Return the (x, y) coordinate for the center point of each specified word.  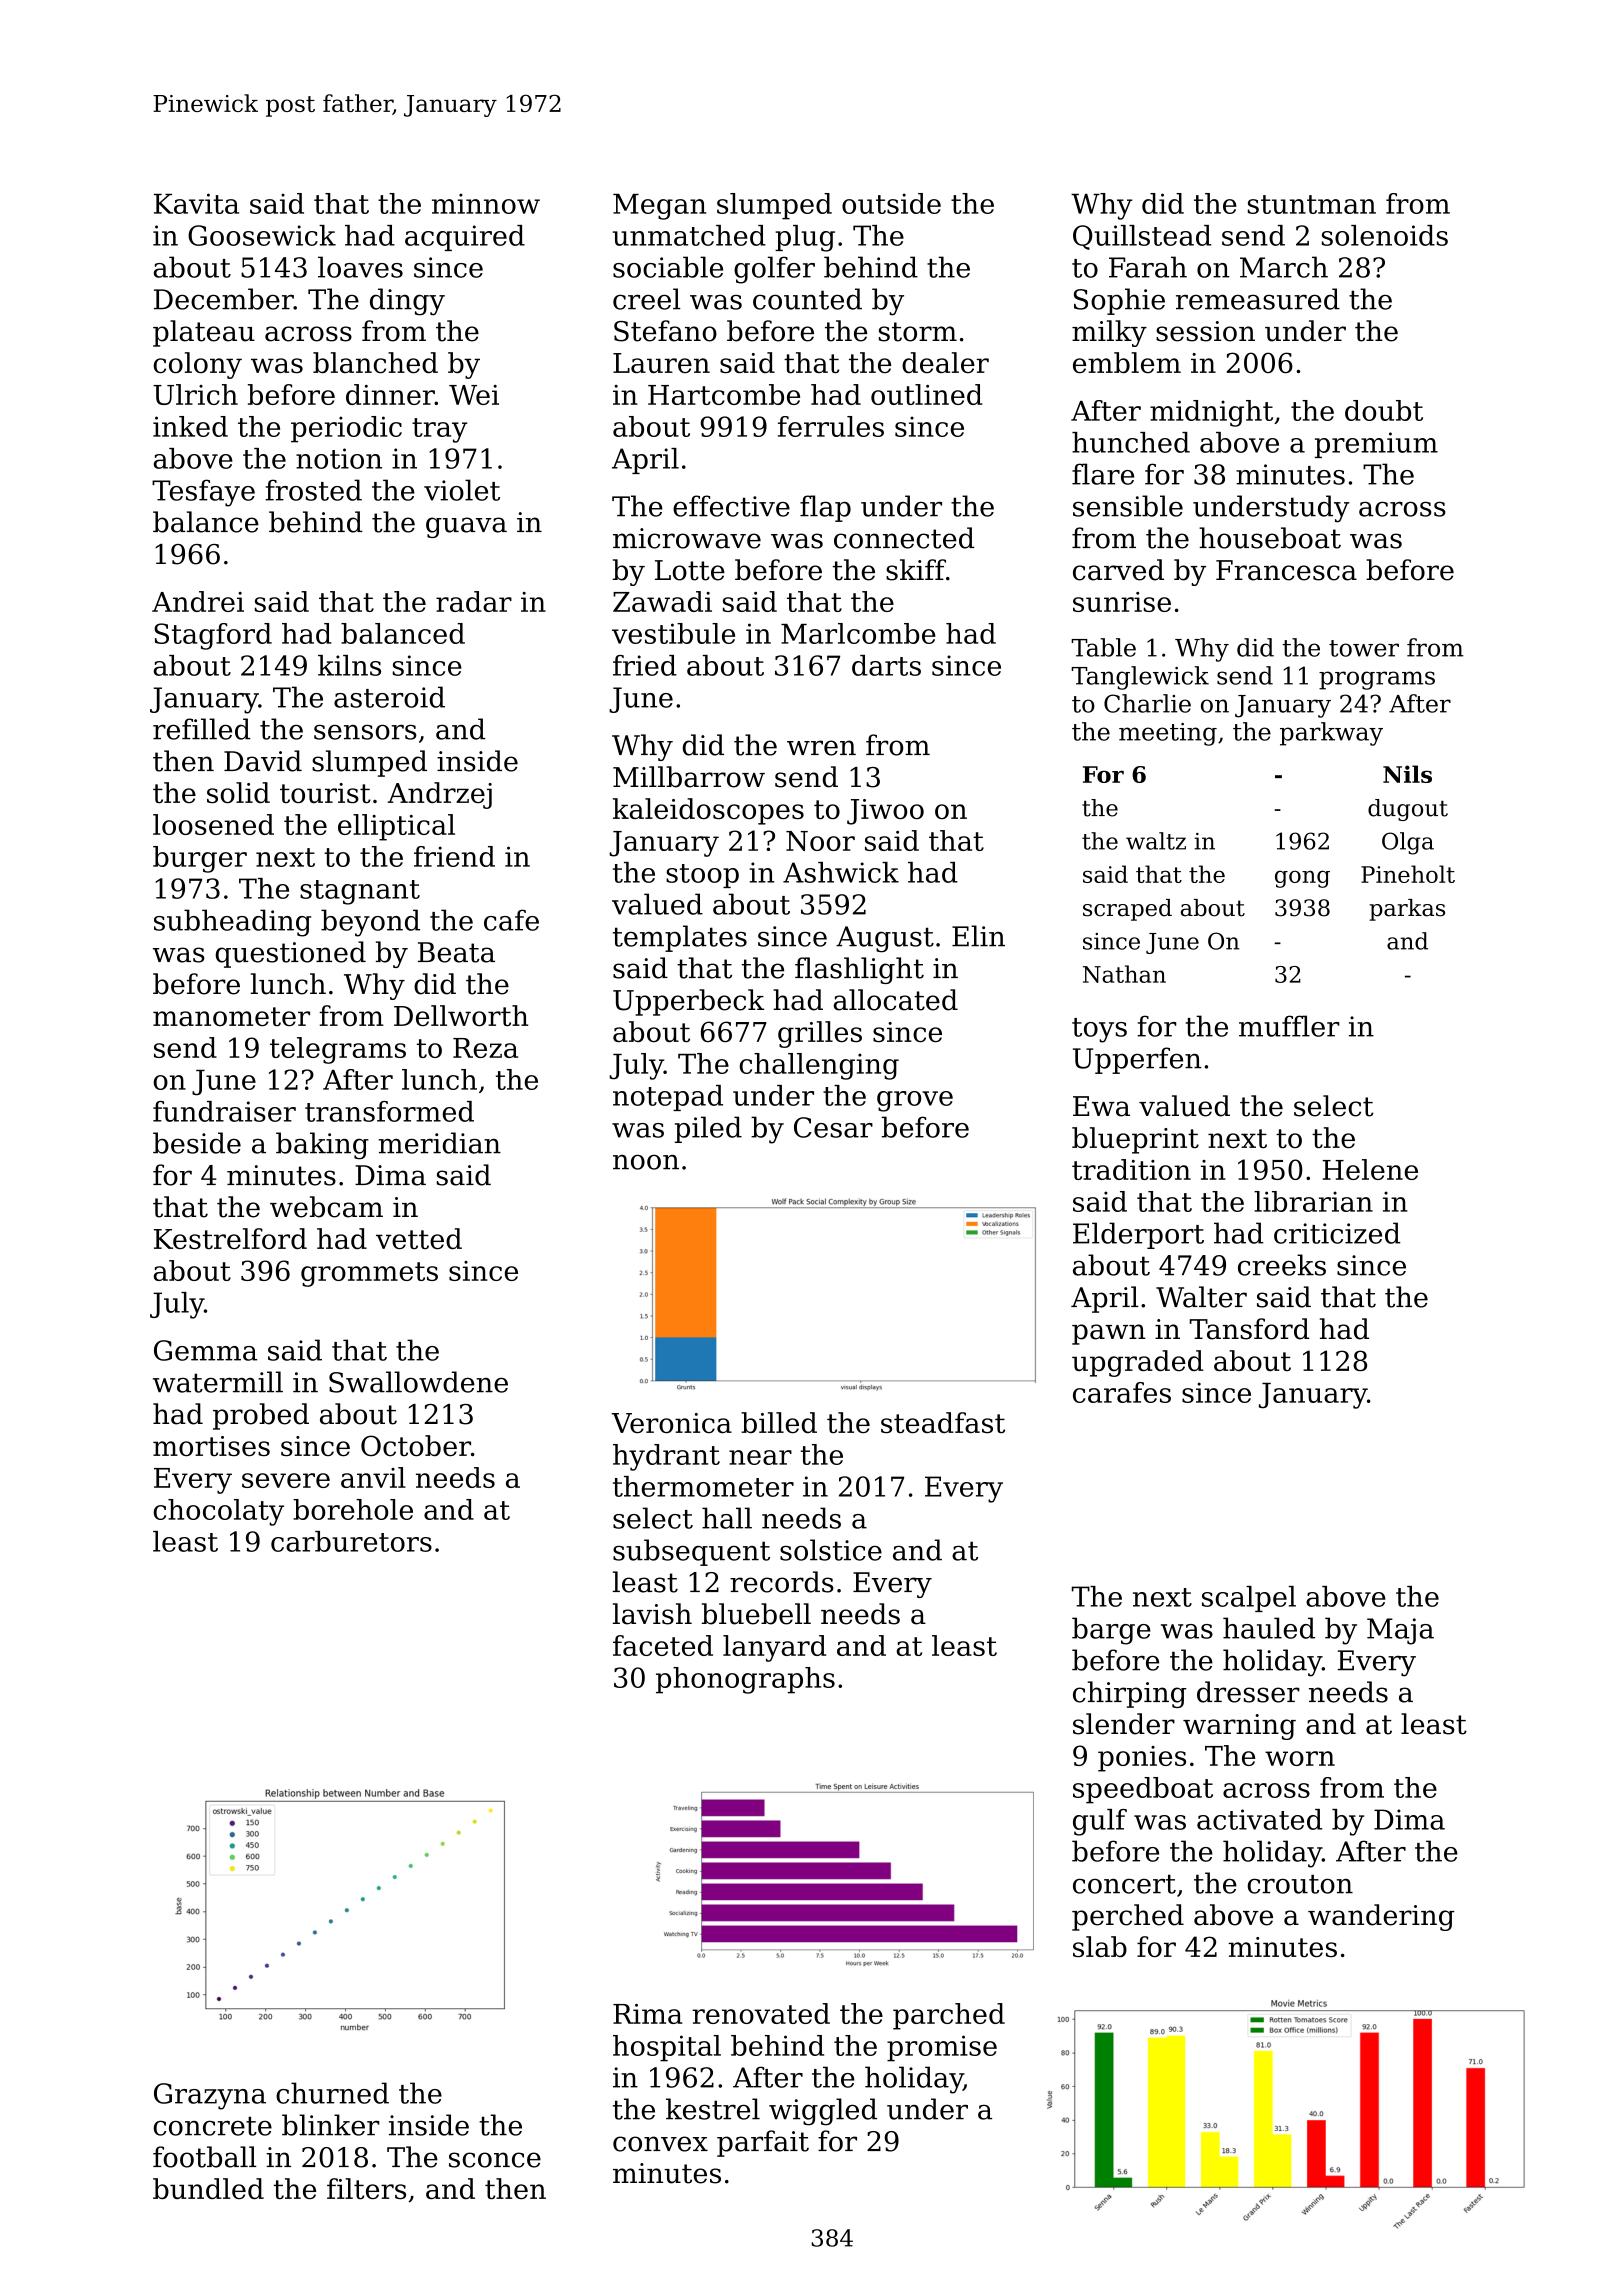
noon (646, 1162)
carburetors (351, 1541)
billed (779, 1422)
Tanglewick (1140, 678)
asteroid (389, 697)
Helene (1370, 1169)
